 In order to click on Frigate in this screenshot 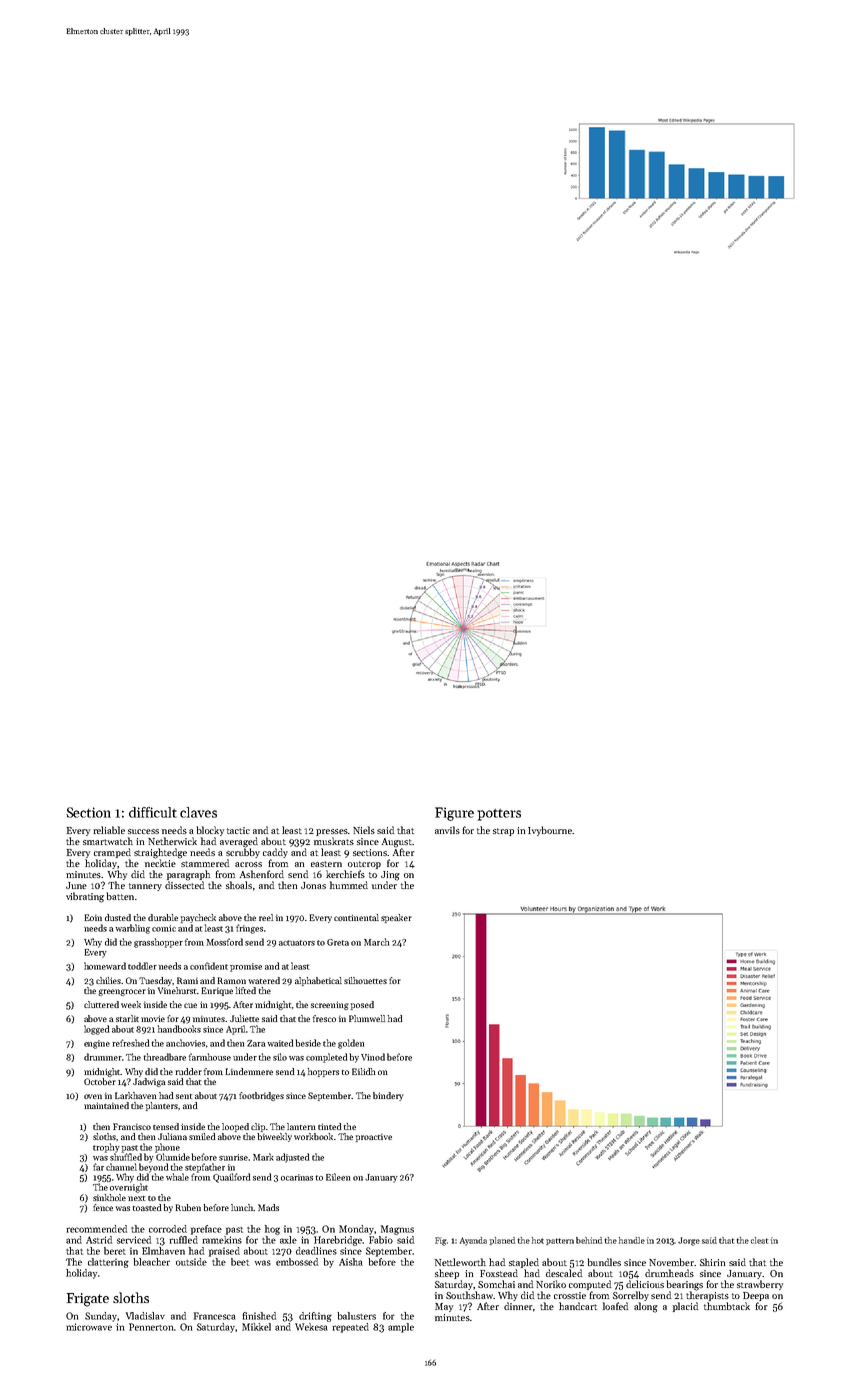, I will do `click(88, 1300)`.
